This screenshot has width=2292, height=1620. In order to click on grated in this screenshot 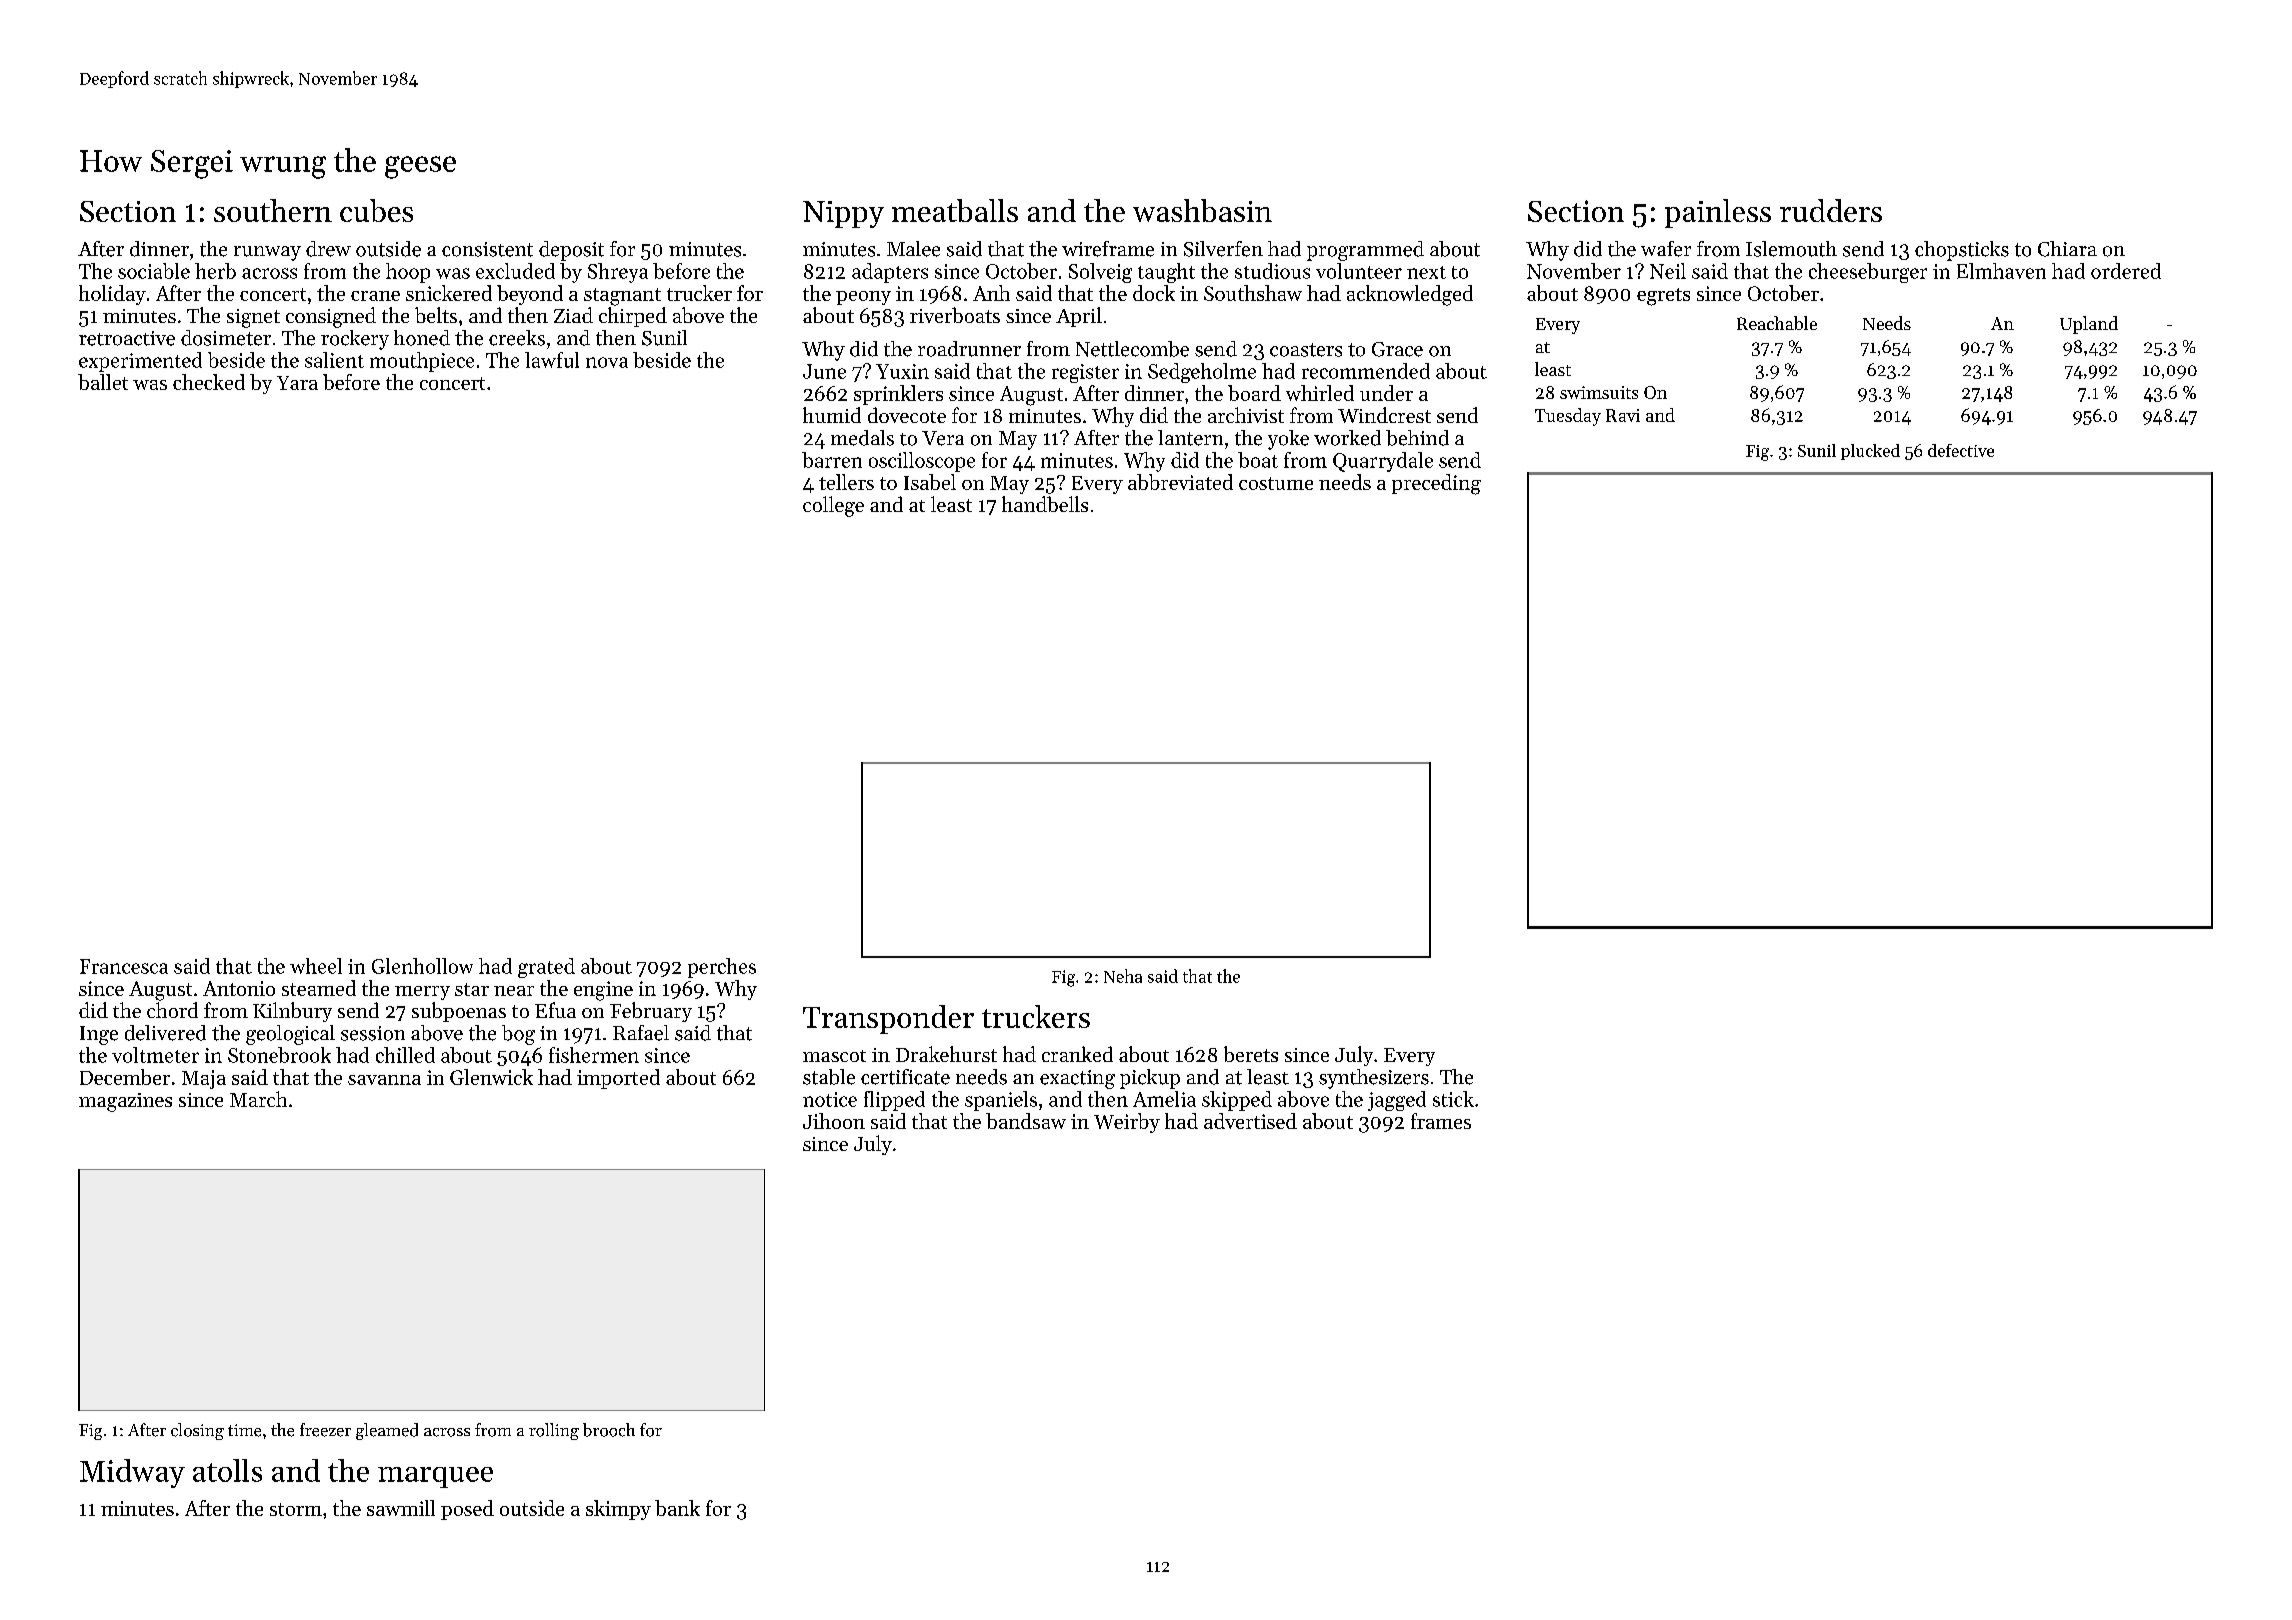, I will do `click(546, 968)`.
